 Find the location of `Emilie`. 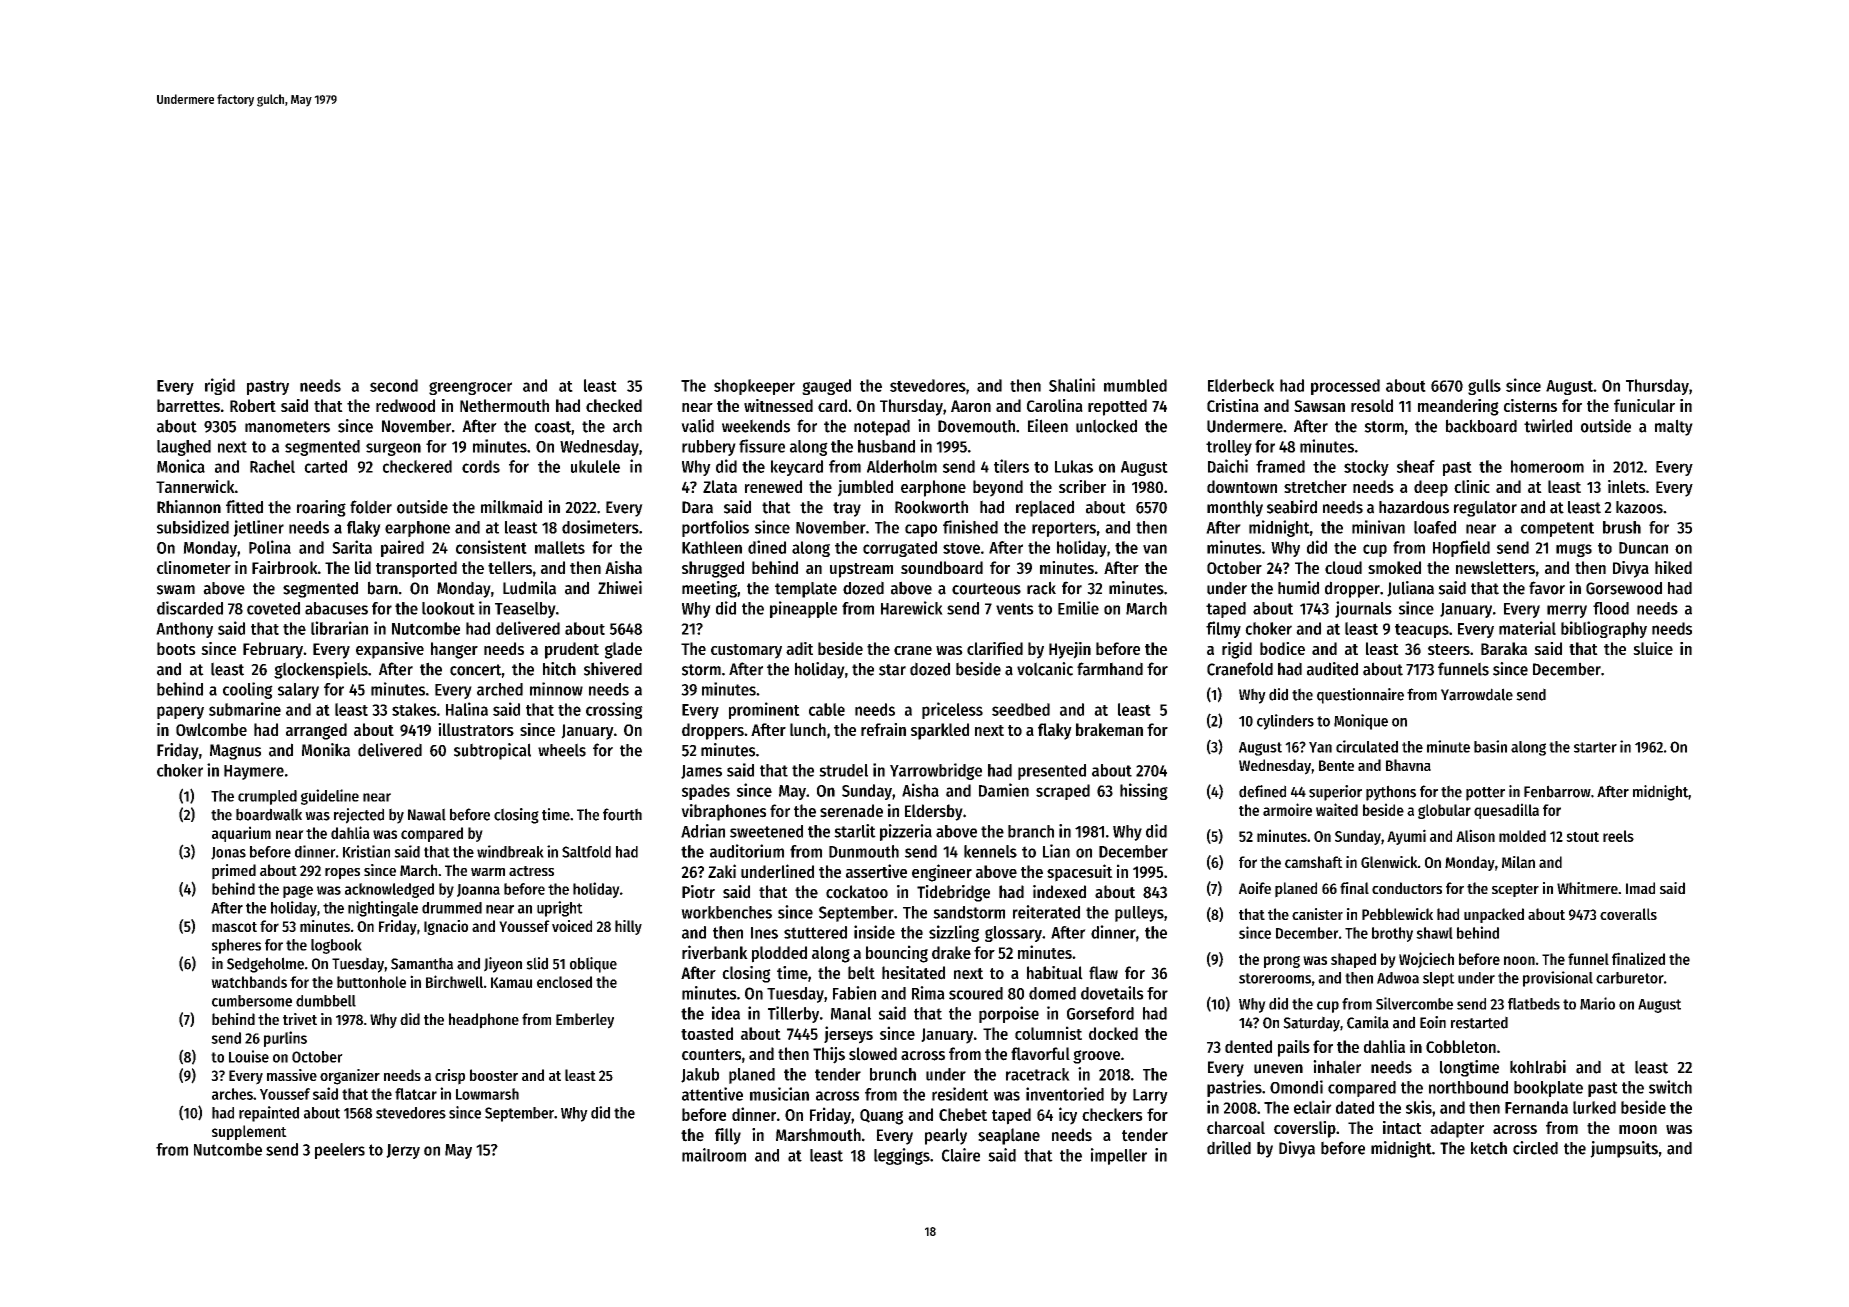

Emilie is located at coordinates (1078, 608).
